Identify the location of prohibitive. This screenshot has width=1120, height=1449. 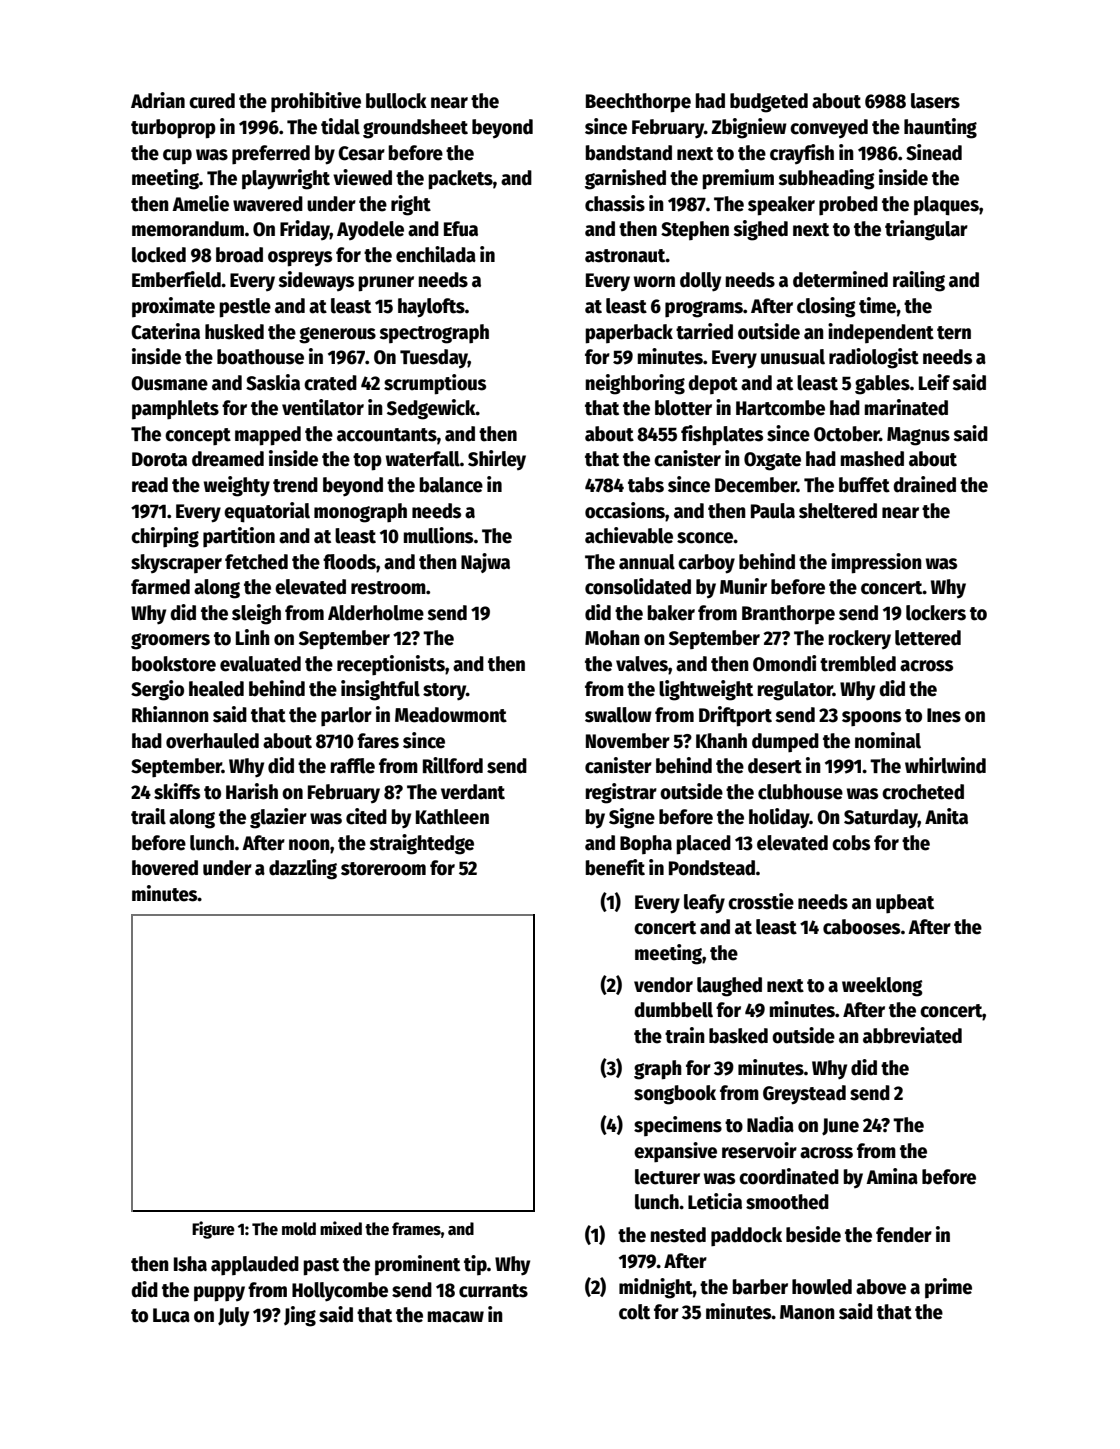
(316, 102).
